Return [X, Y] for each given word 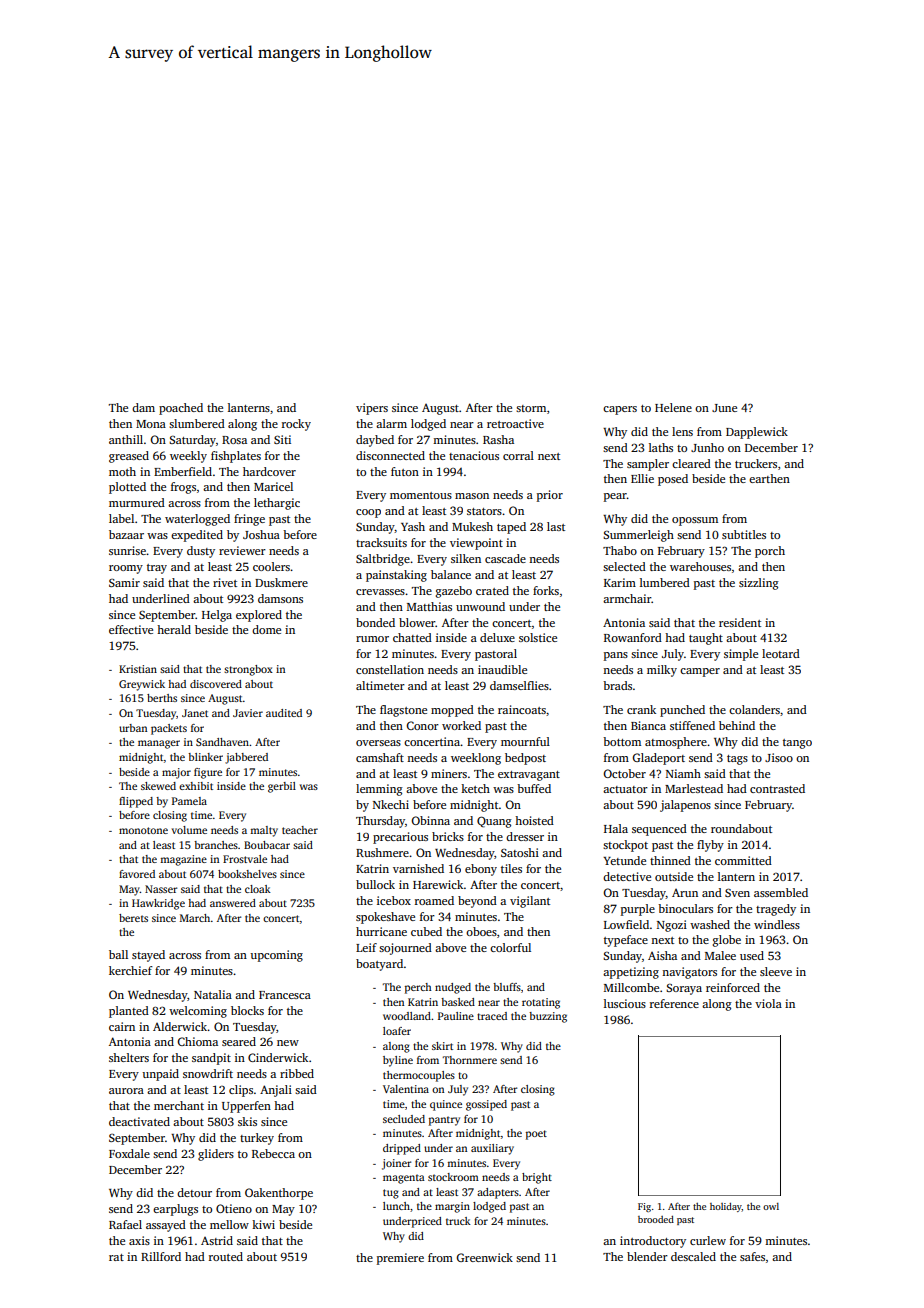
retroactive [515, 423]
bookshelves [247, 874]
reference [674, 1003]
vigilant [530, 902]
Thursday [380, 822]
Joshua [261, 534]
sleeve [776, 971]
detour [194, 1192]
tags [737, 760]
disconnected [390, 455]
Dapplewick [757, 433]
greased [129, 457]
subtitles [744, 534]
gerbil [282, 787]
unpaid [160, 1075]
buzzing [548, 1017]
